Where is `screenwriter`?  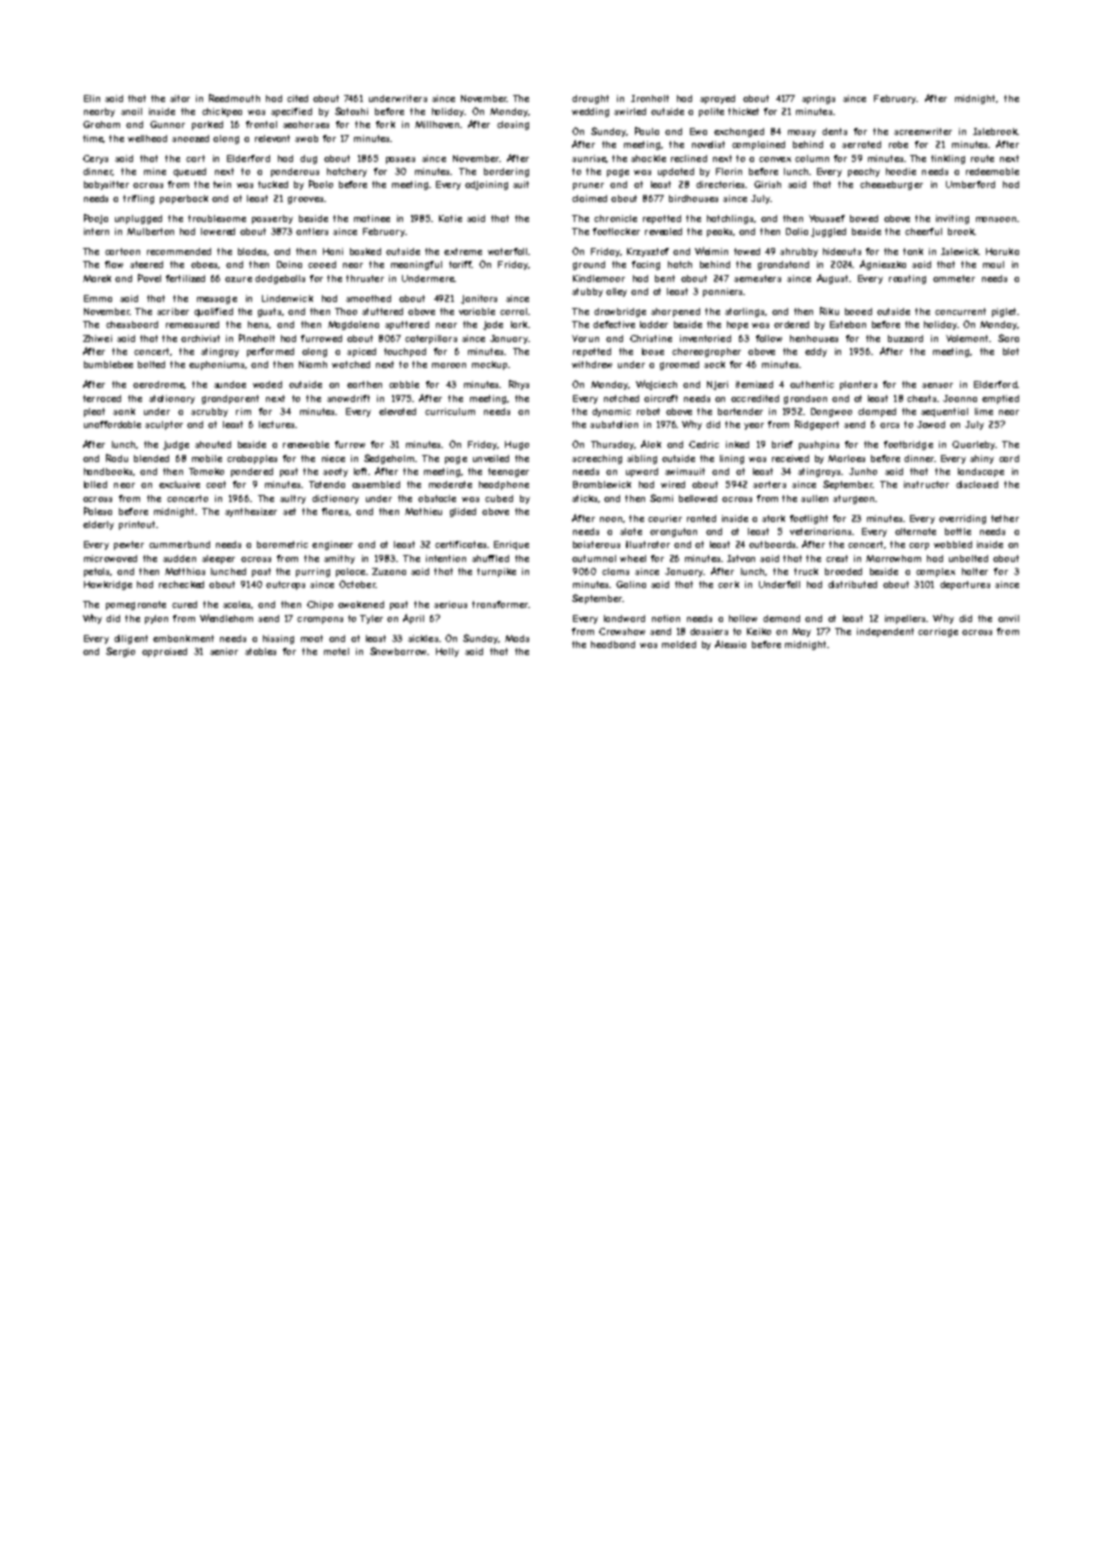
screenwriter is located at coordinates (923, 131).
